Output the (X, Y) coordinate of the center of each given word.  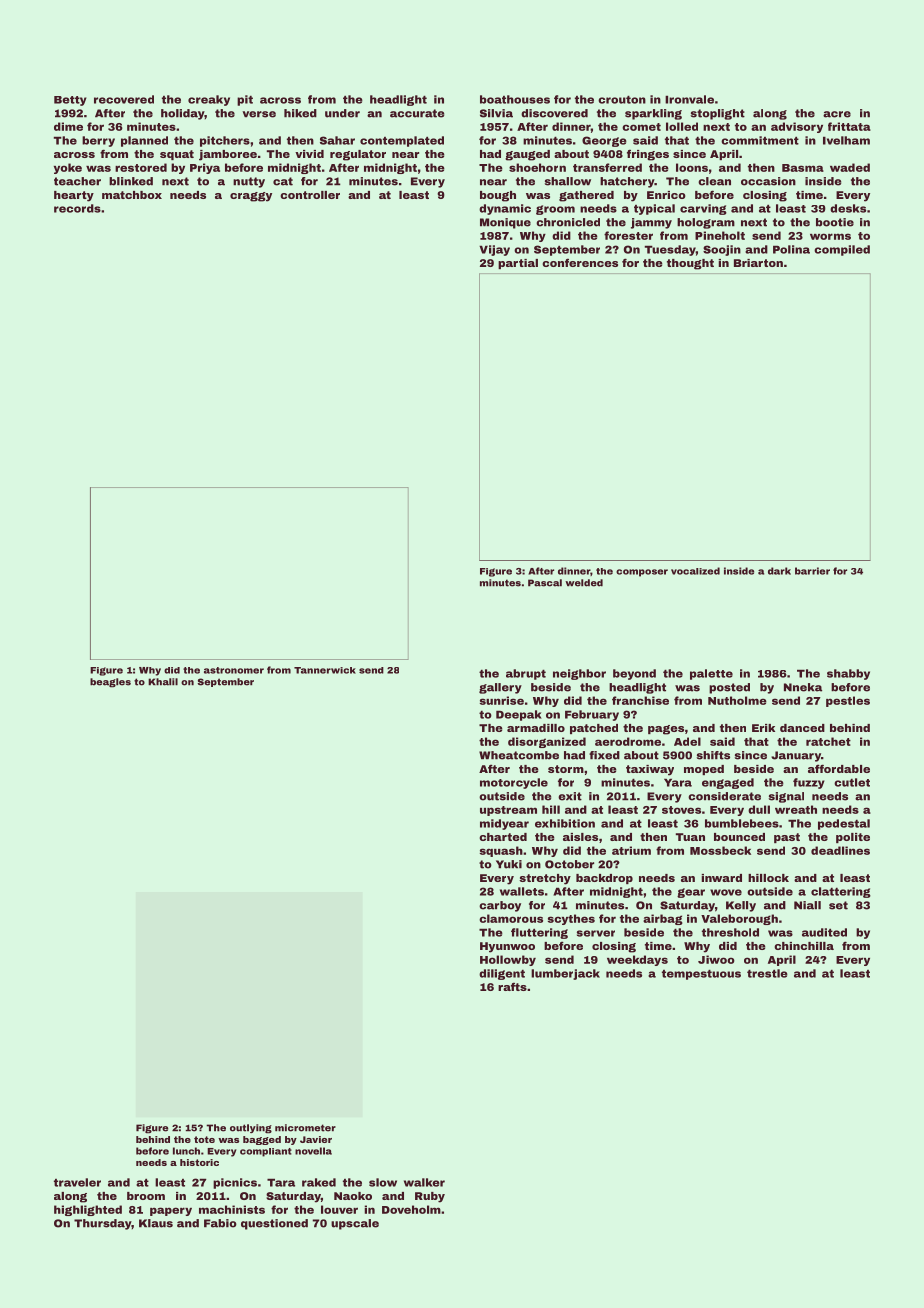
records (77, 208)
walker (424, 1182)
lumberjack (565, 974)
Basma (803, 168)
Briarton (758, 263)
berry (98, 141)
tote (204, 1139)
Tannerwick (325, 670)
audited (824, 932)
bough (498, 196)
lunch (186, 1151)
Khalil (163, 682)
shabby (848, 674)
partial (518, 264)
